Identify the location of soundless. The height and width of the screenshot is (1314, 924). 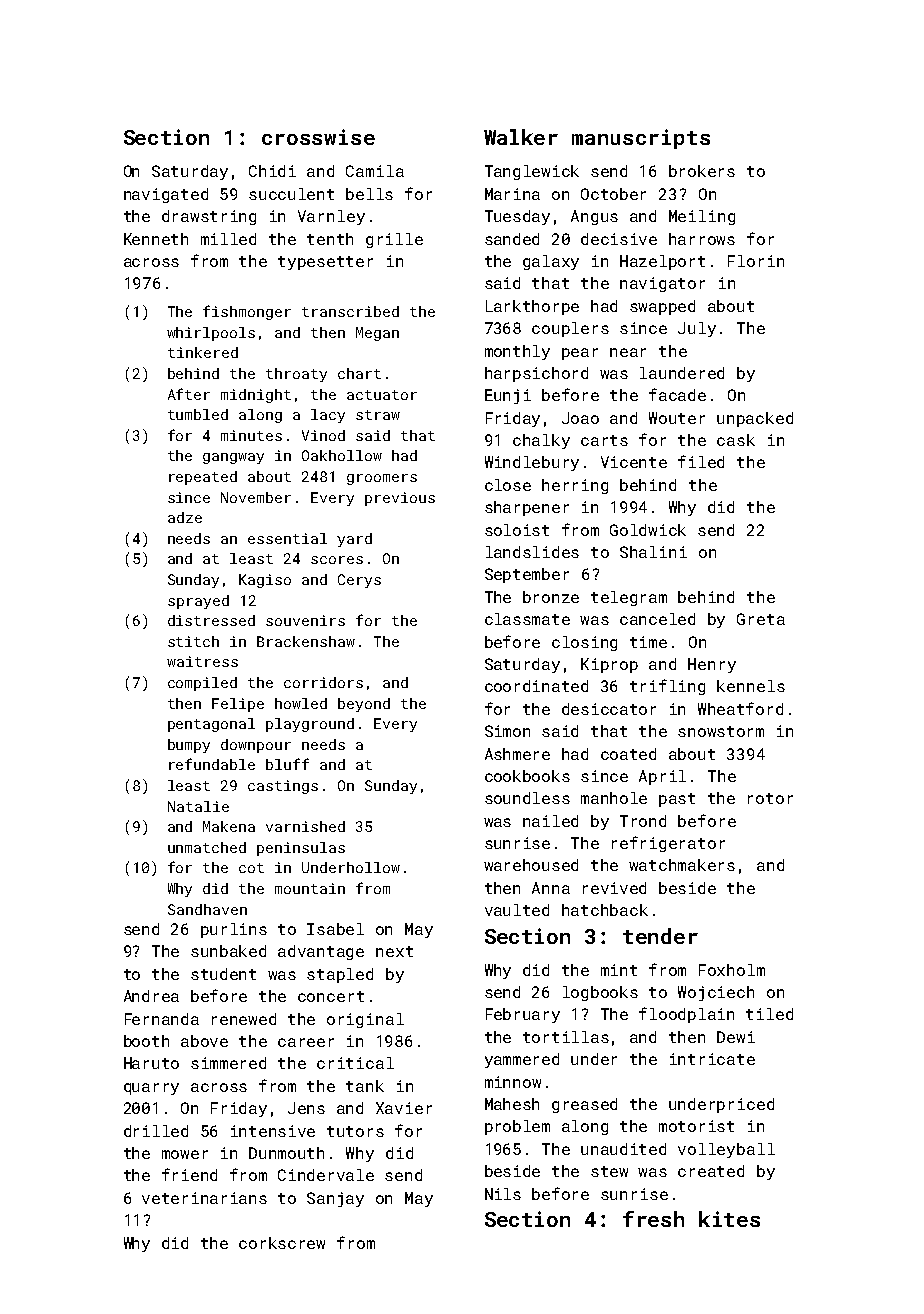
(527, 798).
